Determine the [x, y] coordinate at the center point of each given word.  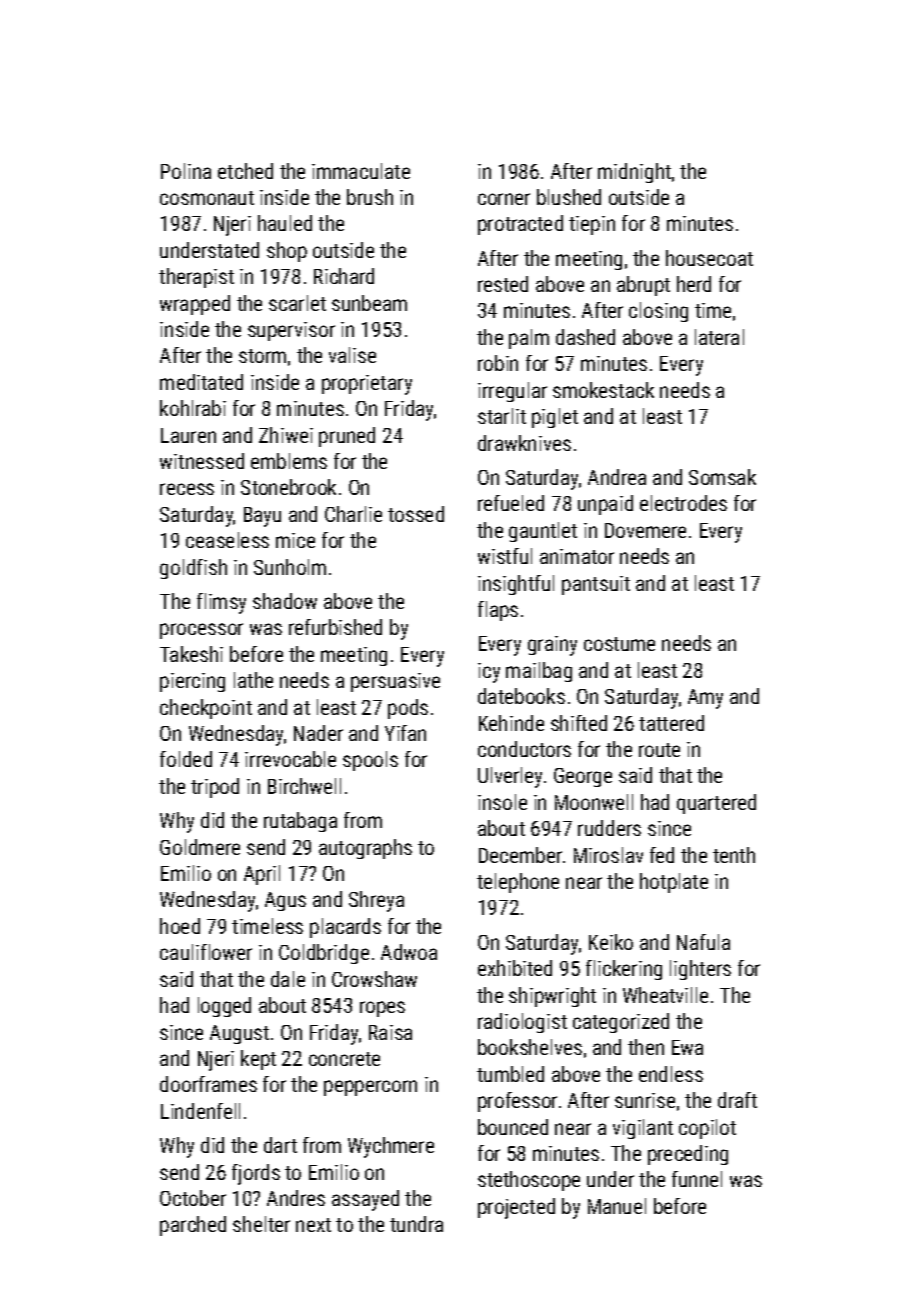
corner [504, 199]
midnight [634, 173]
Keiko [611, 942]
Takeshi [191, 654]
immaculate [361, 171]
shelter [261, 1224]
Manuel [617, 1206]
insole [502, 802]
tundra [416, 1224]
